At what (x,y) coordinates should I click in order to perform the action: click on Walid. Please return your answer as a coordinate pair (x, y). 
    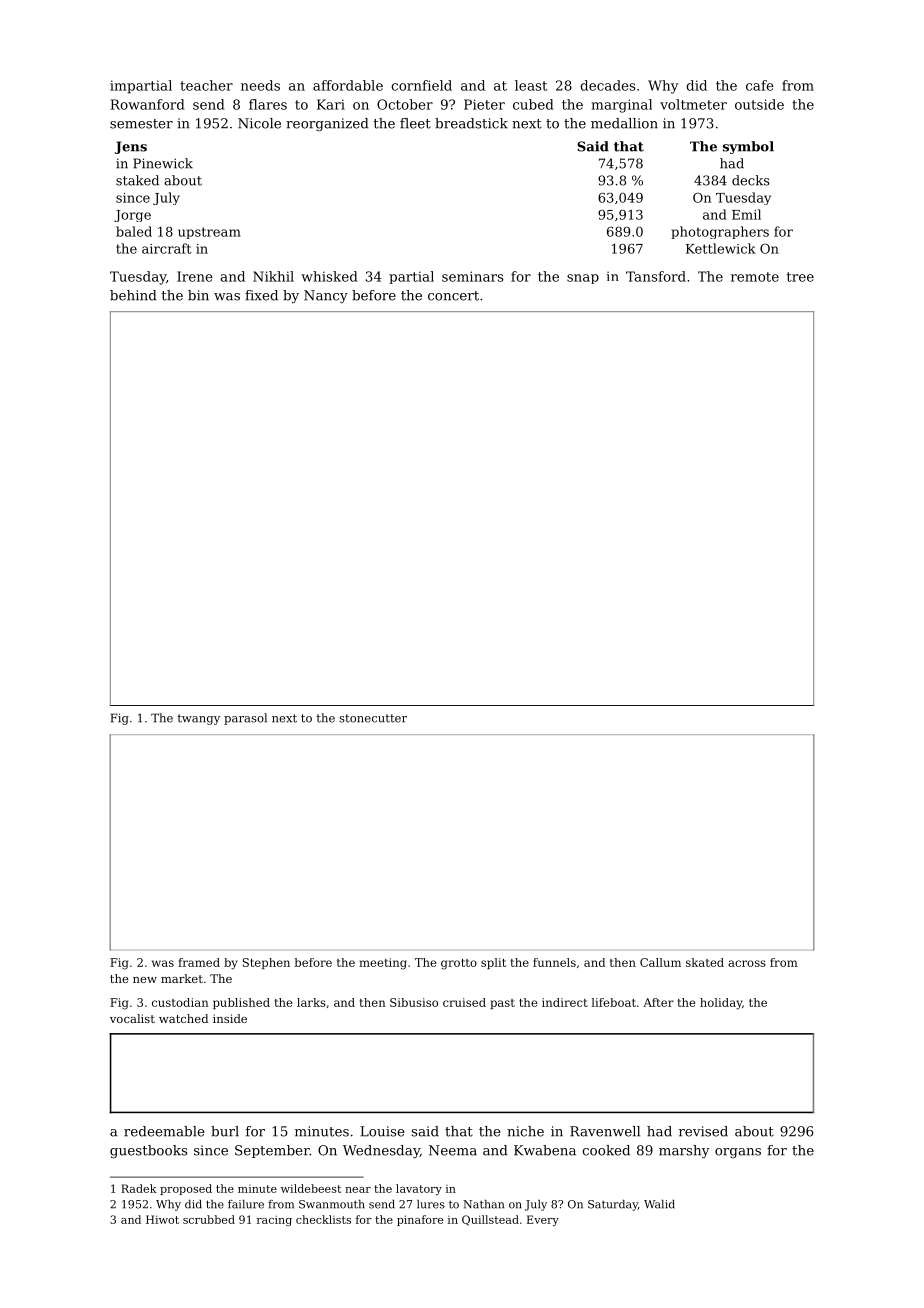
    Looking at the image, I should click on (659, 1204).
